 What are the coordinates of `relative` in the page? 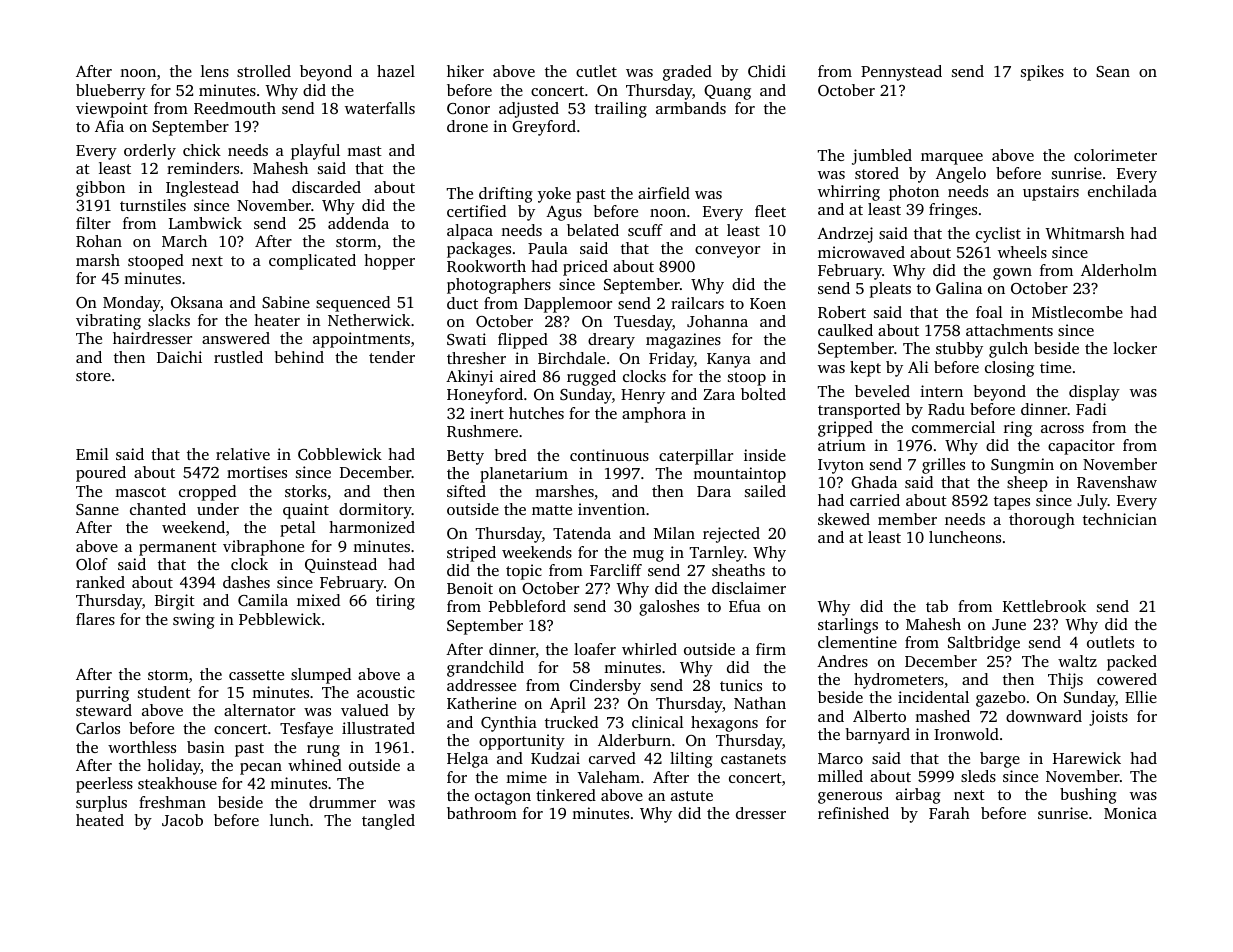 It's located at (243, 454).
